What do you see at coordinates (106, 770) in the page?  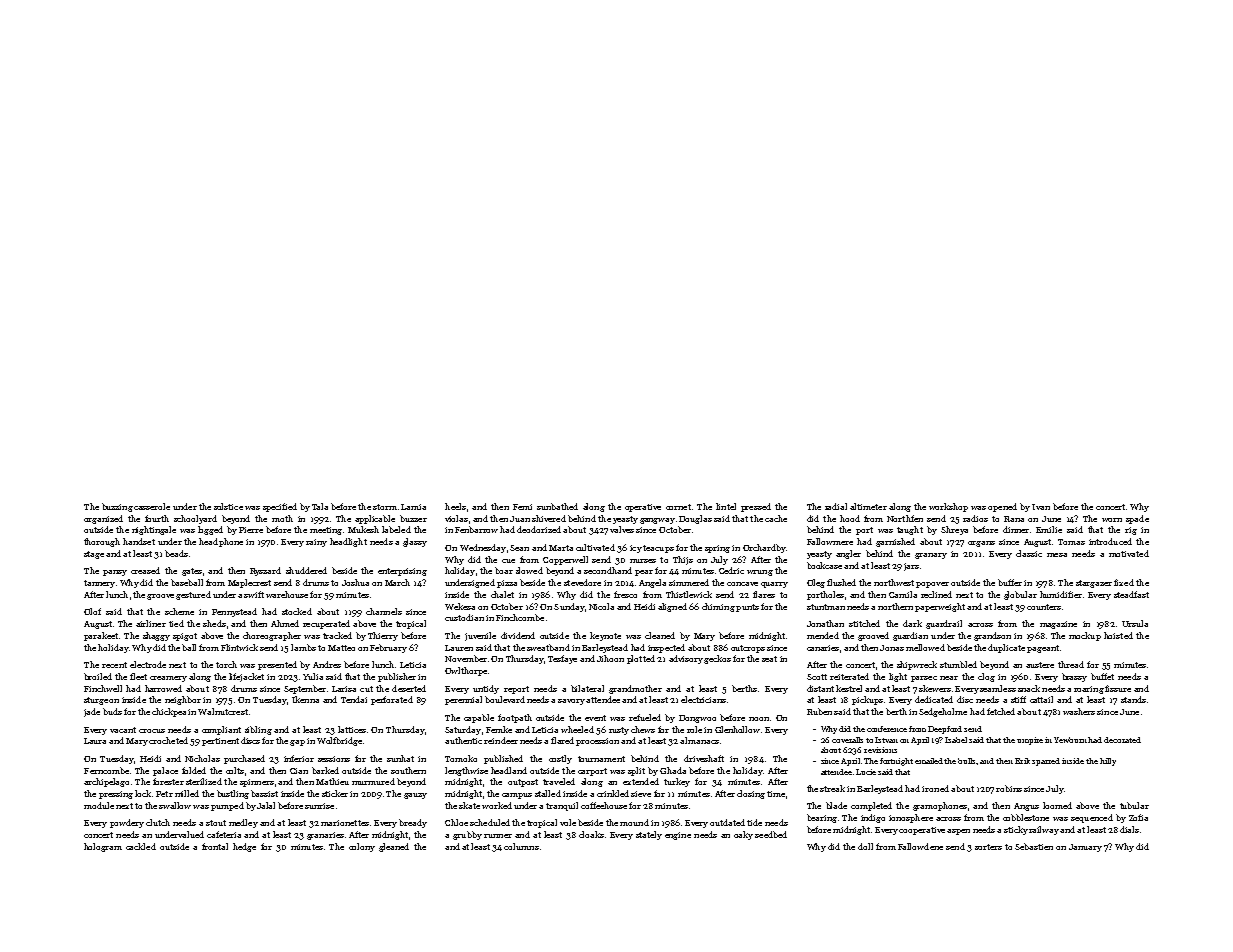 I see `Ferncombe` at bounding box center [106, 770].
